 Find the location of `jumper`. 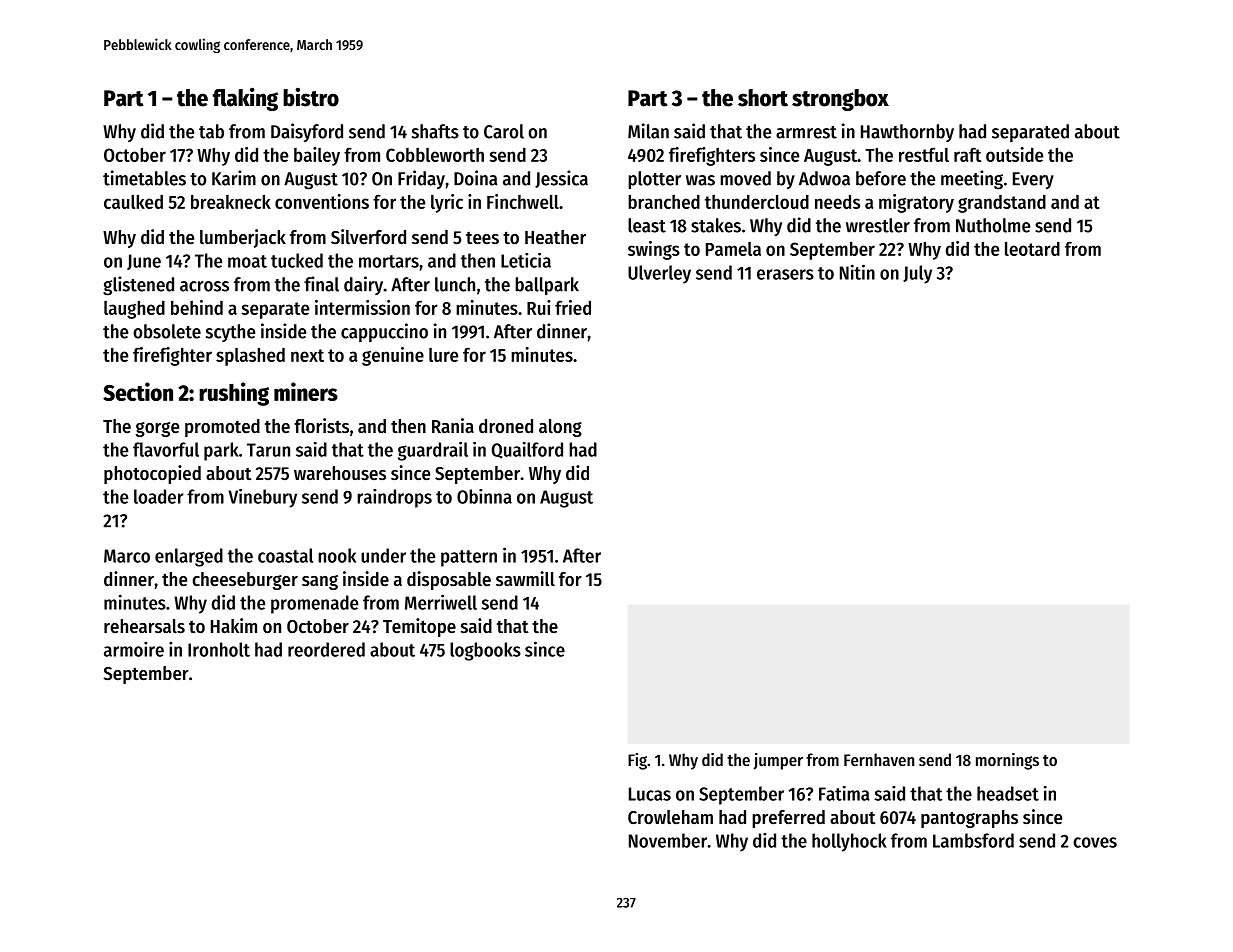

jumper is located at coordinates (778, 761).
